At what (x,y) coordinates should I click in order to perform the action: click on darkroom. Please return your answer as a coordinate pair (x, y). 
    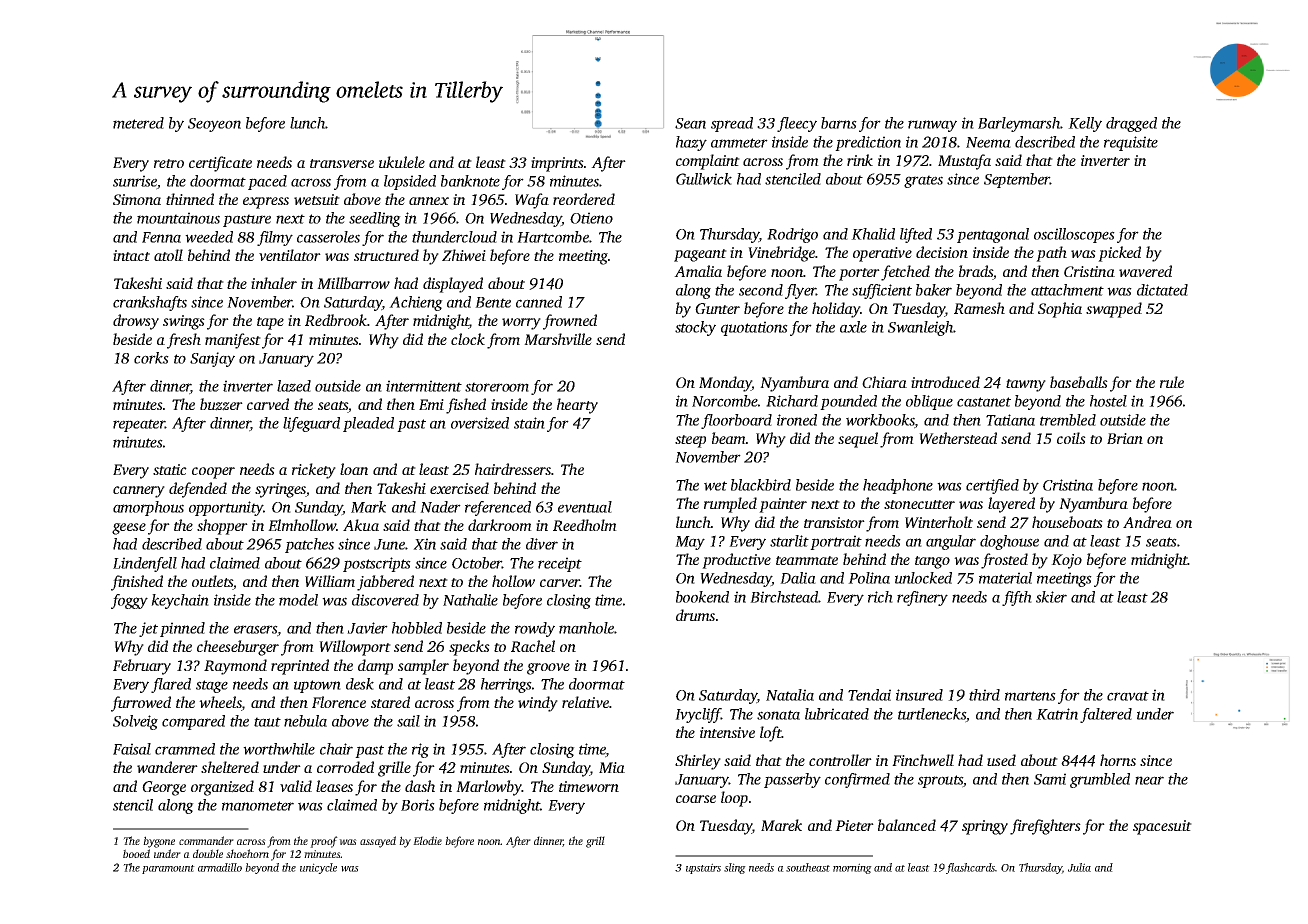
    Looking at the image, I should click on (500, 525).
